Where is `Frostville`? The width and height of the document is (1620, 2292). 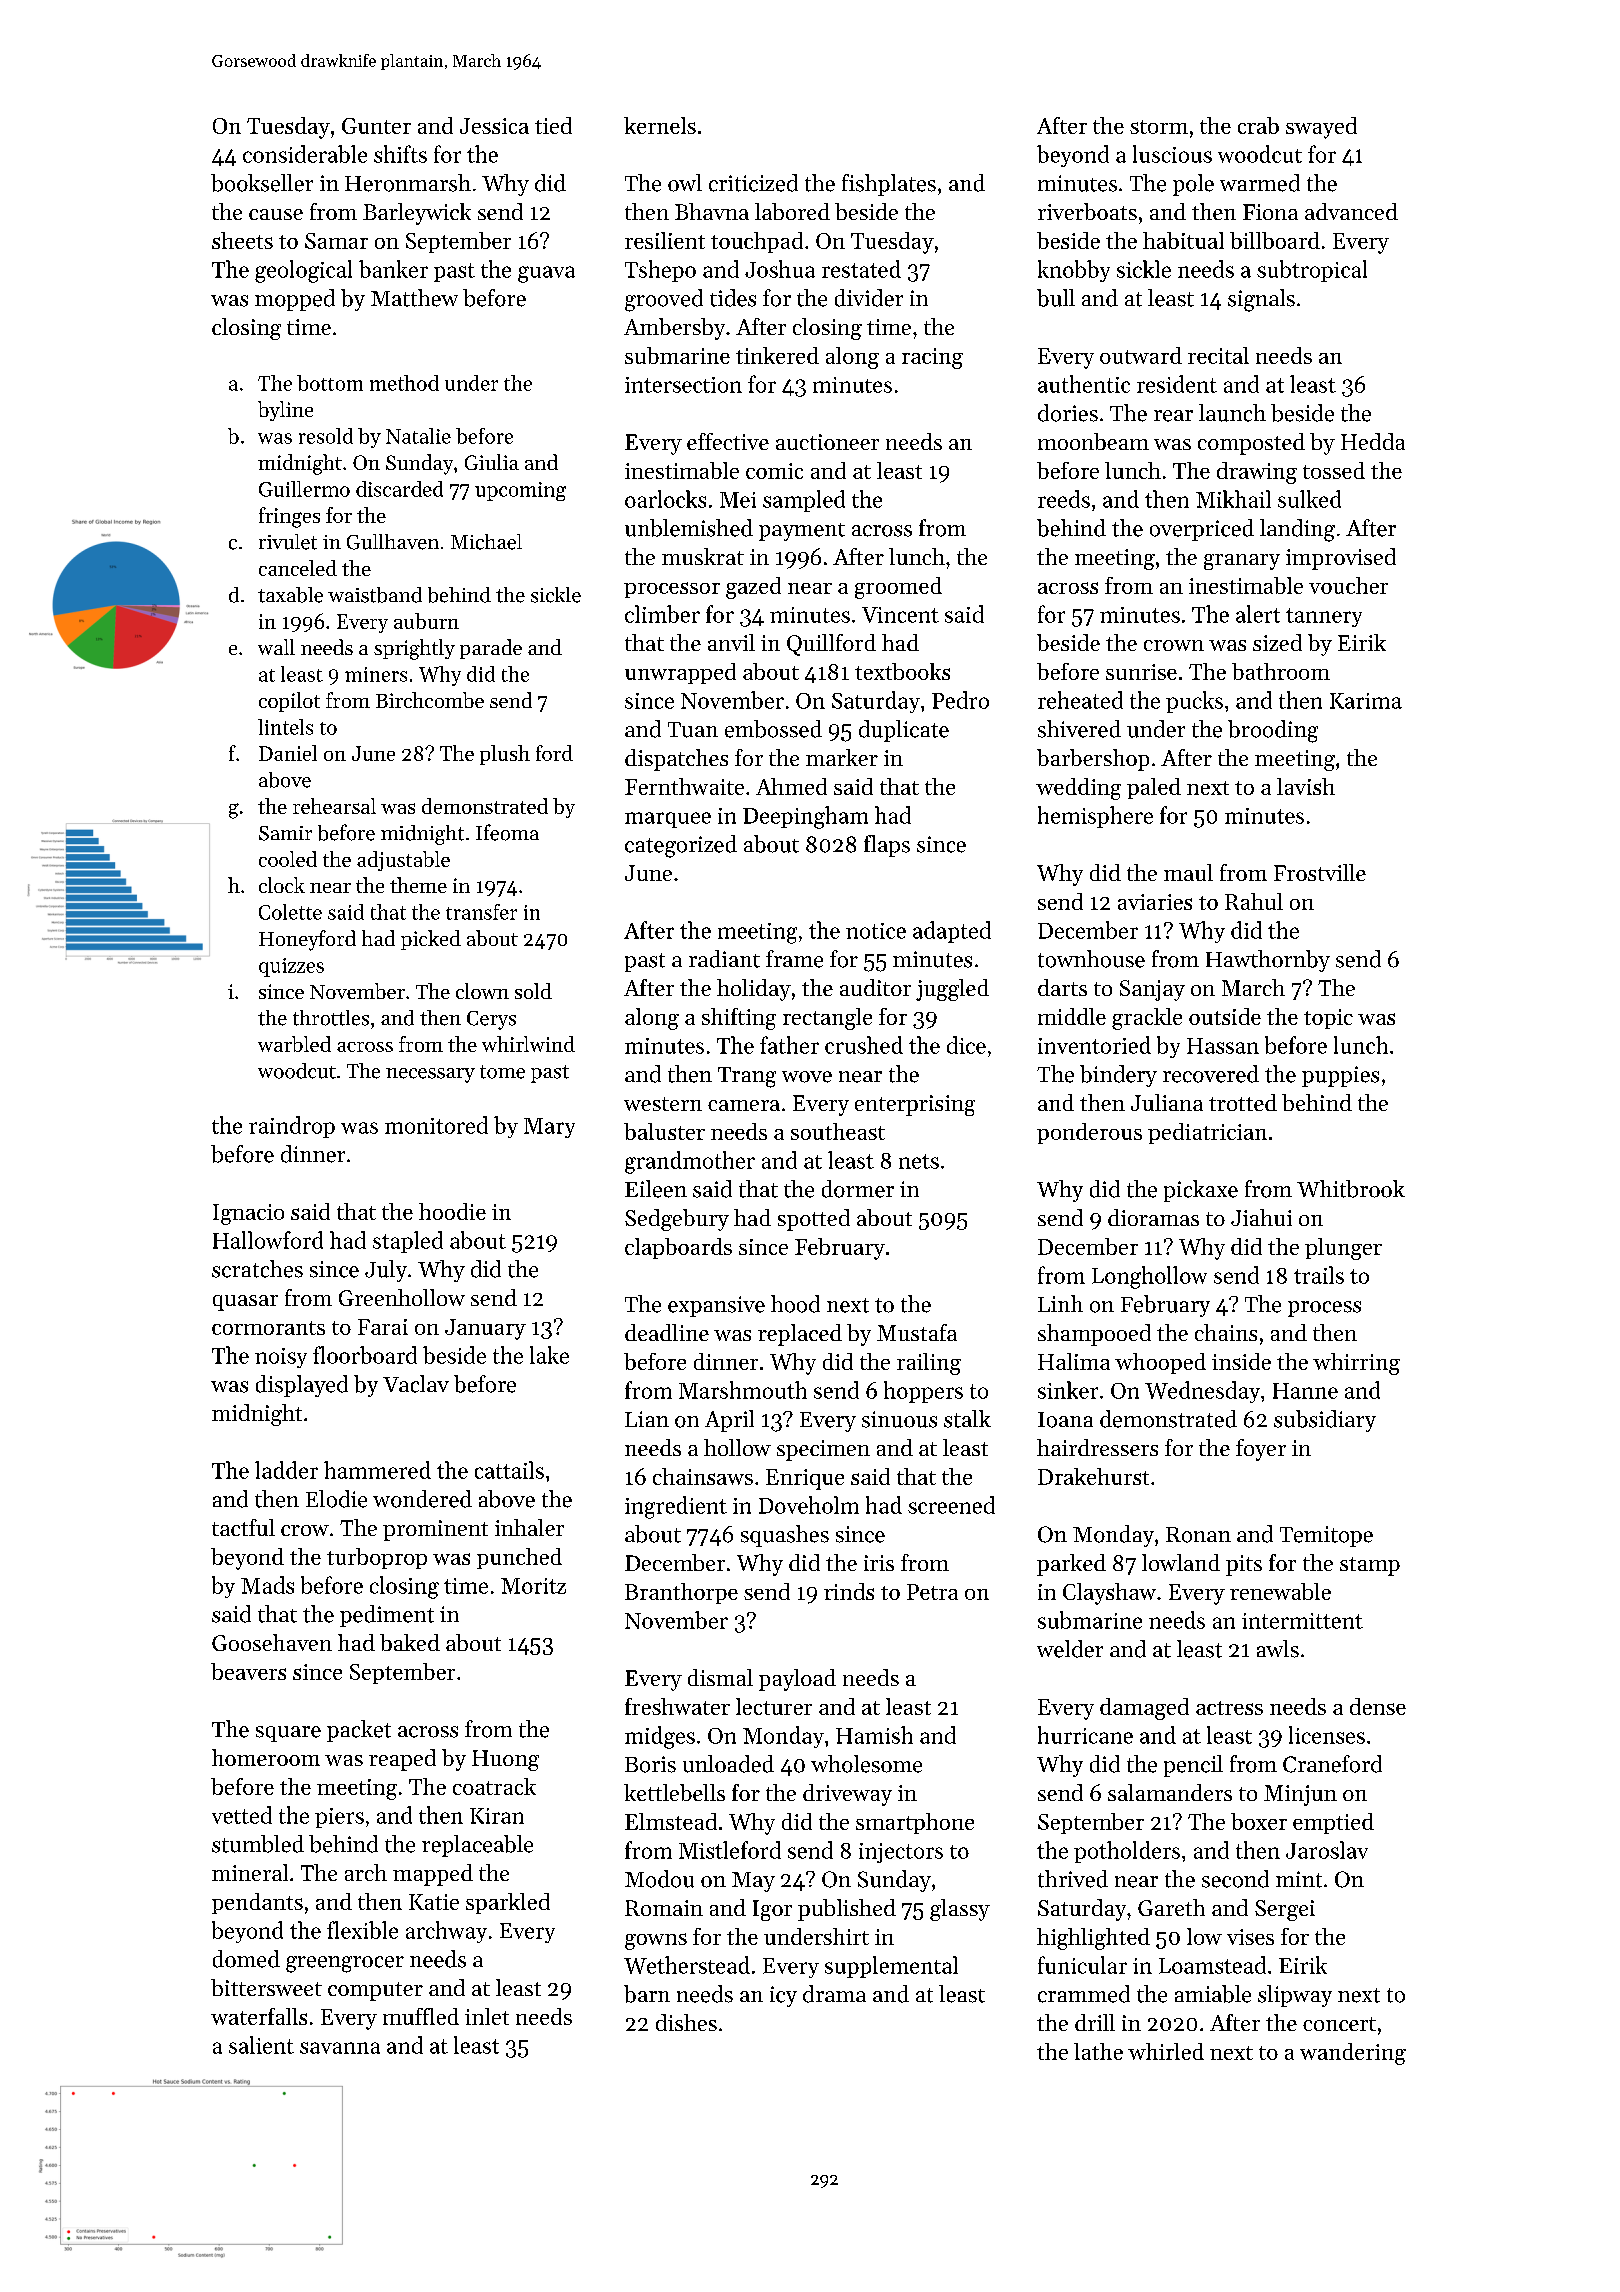 Frostville is located at coordinates (1320, 872).
